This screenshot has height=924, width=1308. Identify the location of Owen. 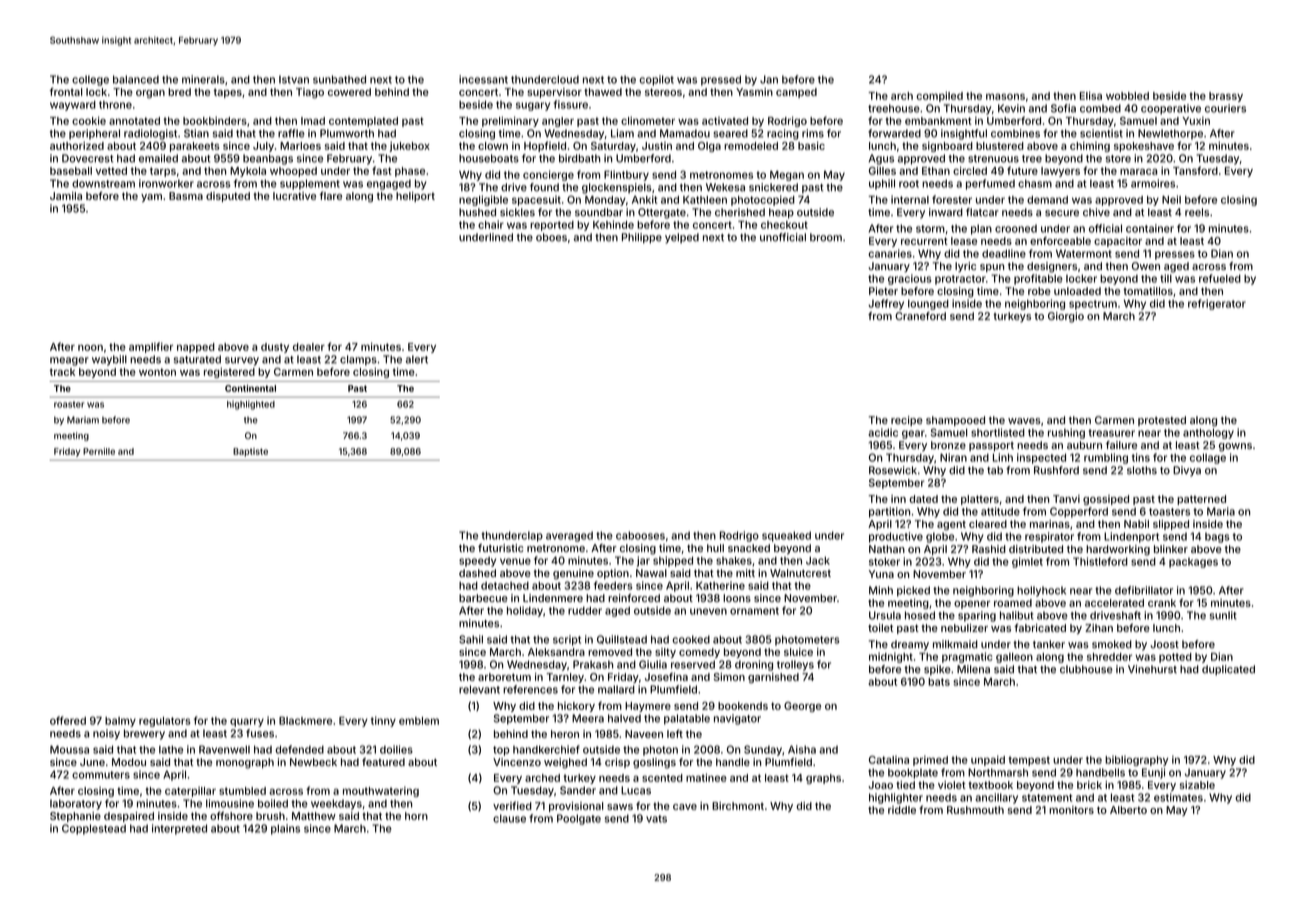
(1146, 266).
